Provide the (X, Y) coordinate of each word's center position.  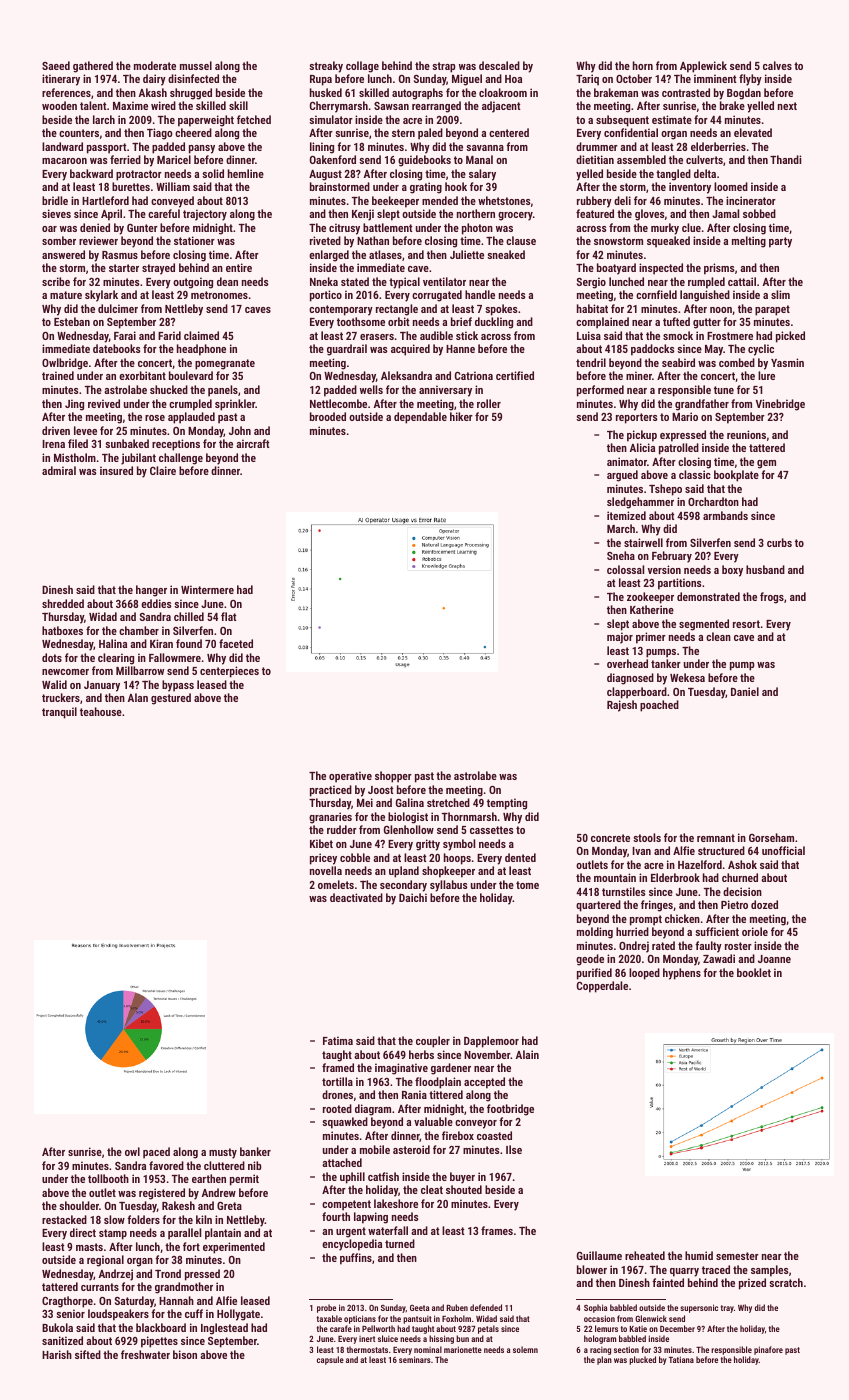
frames (497, 1230)
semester (737, 1256)
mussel (196, 65)
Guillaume (599, 1255)
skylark (101, 296)
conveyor (476, 1124)
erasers (377, 337)
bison (185, 1354)
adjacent (501, 107)
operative (350, 777)
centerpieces (229, 672)
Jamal (725, 213)
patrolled (679, 449)
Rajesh (622, 706)
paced (156, 1153)
